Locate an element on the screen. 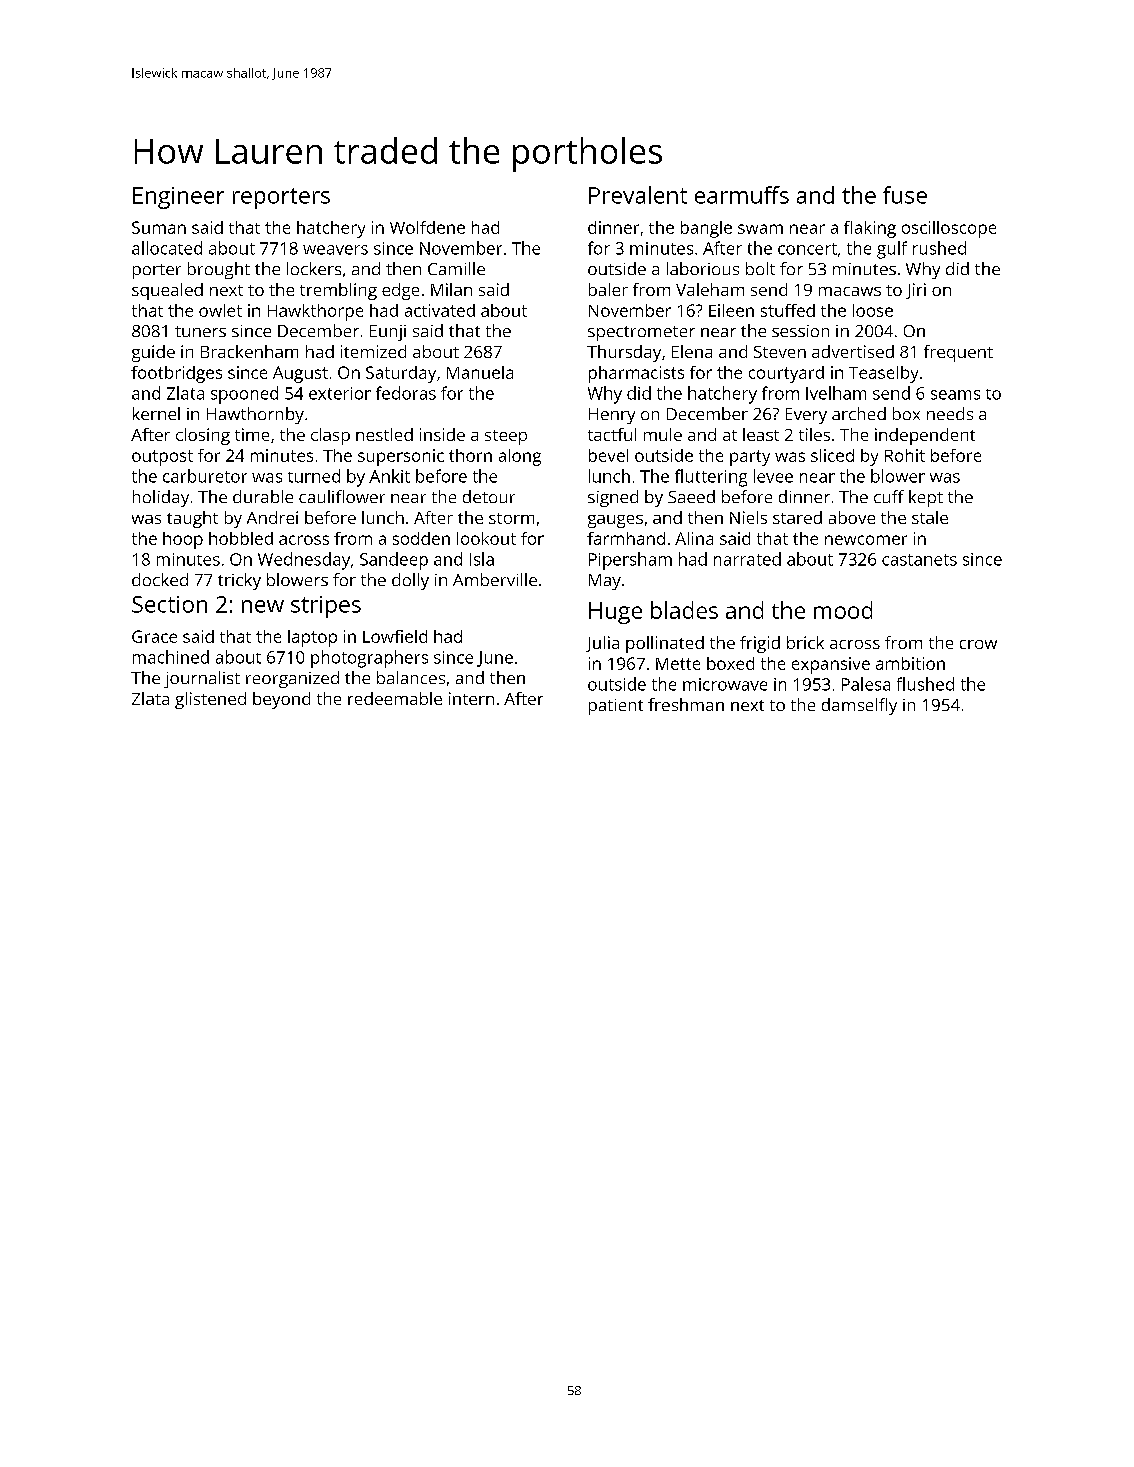 This screenshot has height=1467, width=1134. beyond is located at coordinates (281, 700).
